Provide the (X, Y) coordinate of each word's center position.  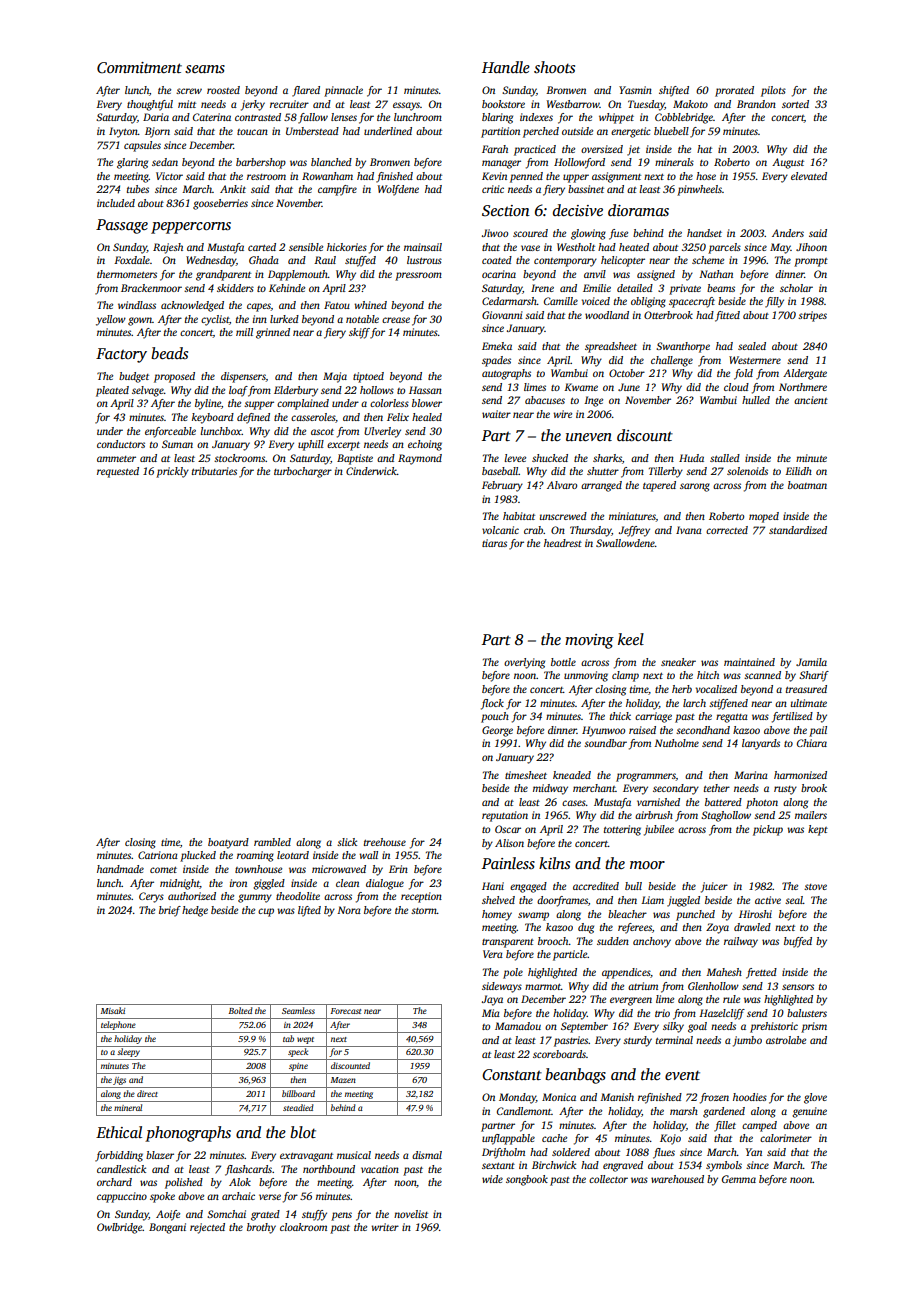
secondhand (703, 730)
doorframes (562, 901)
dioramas (638, 210)
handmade (120, 869)
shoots (554, 67)
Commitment (139, 68)
